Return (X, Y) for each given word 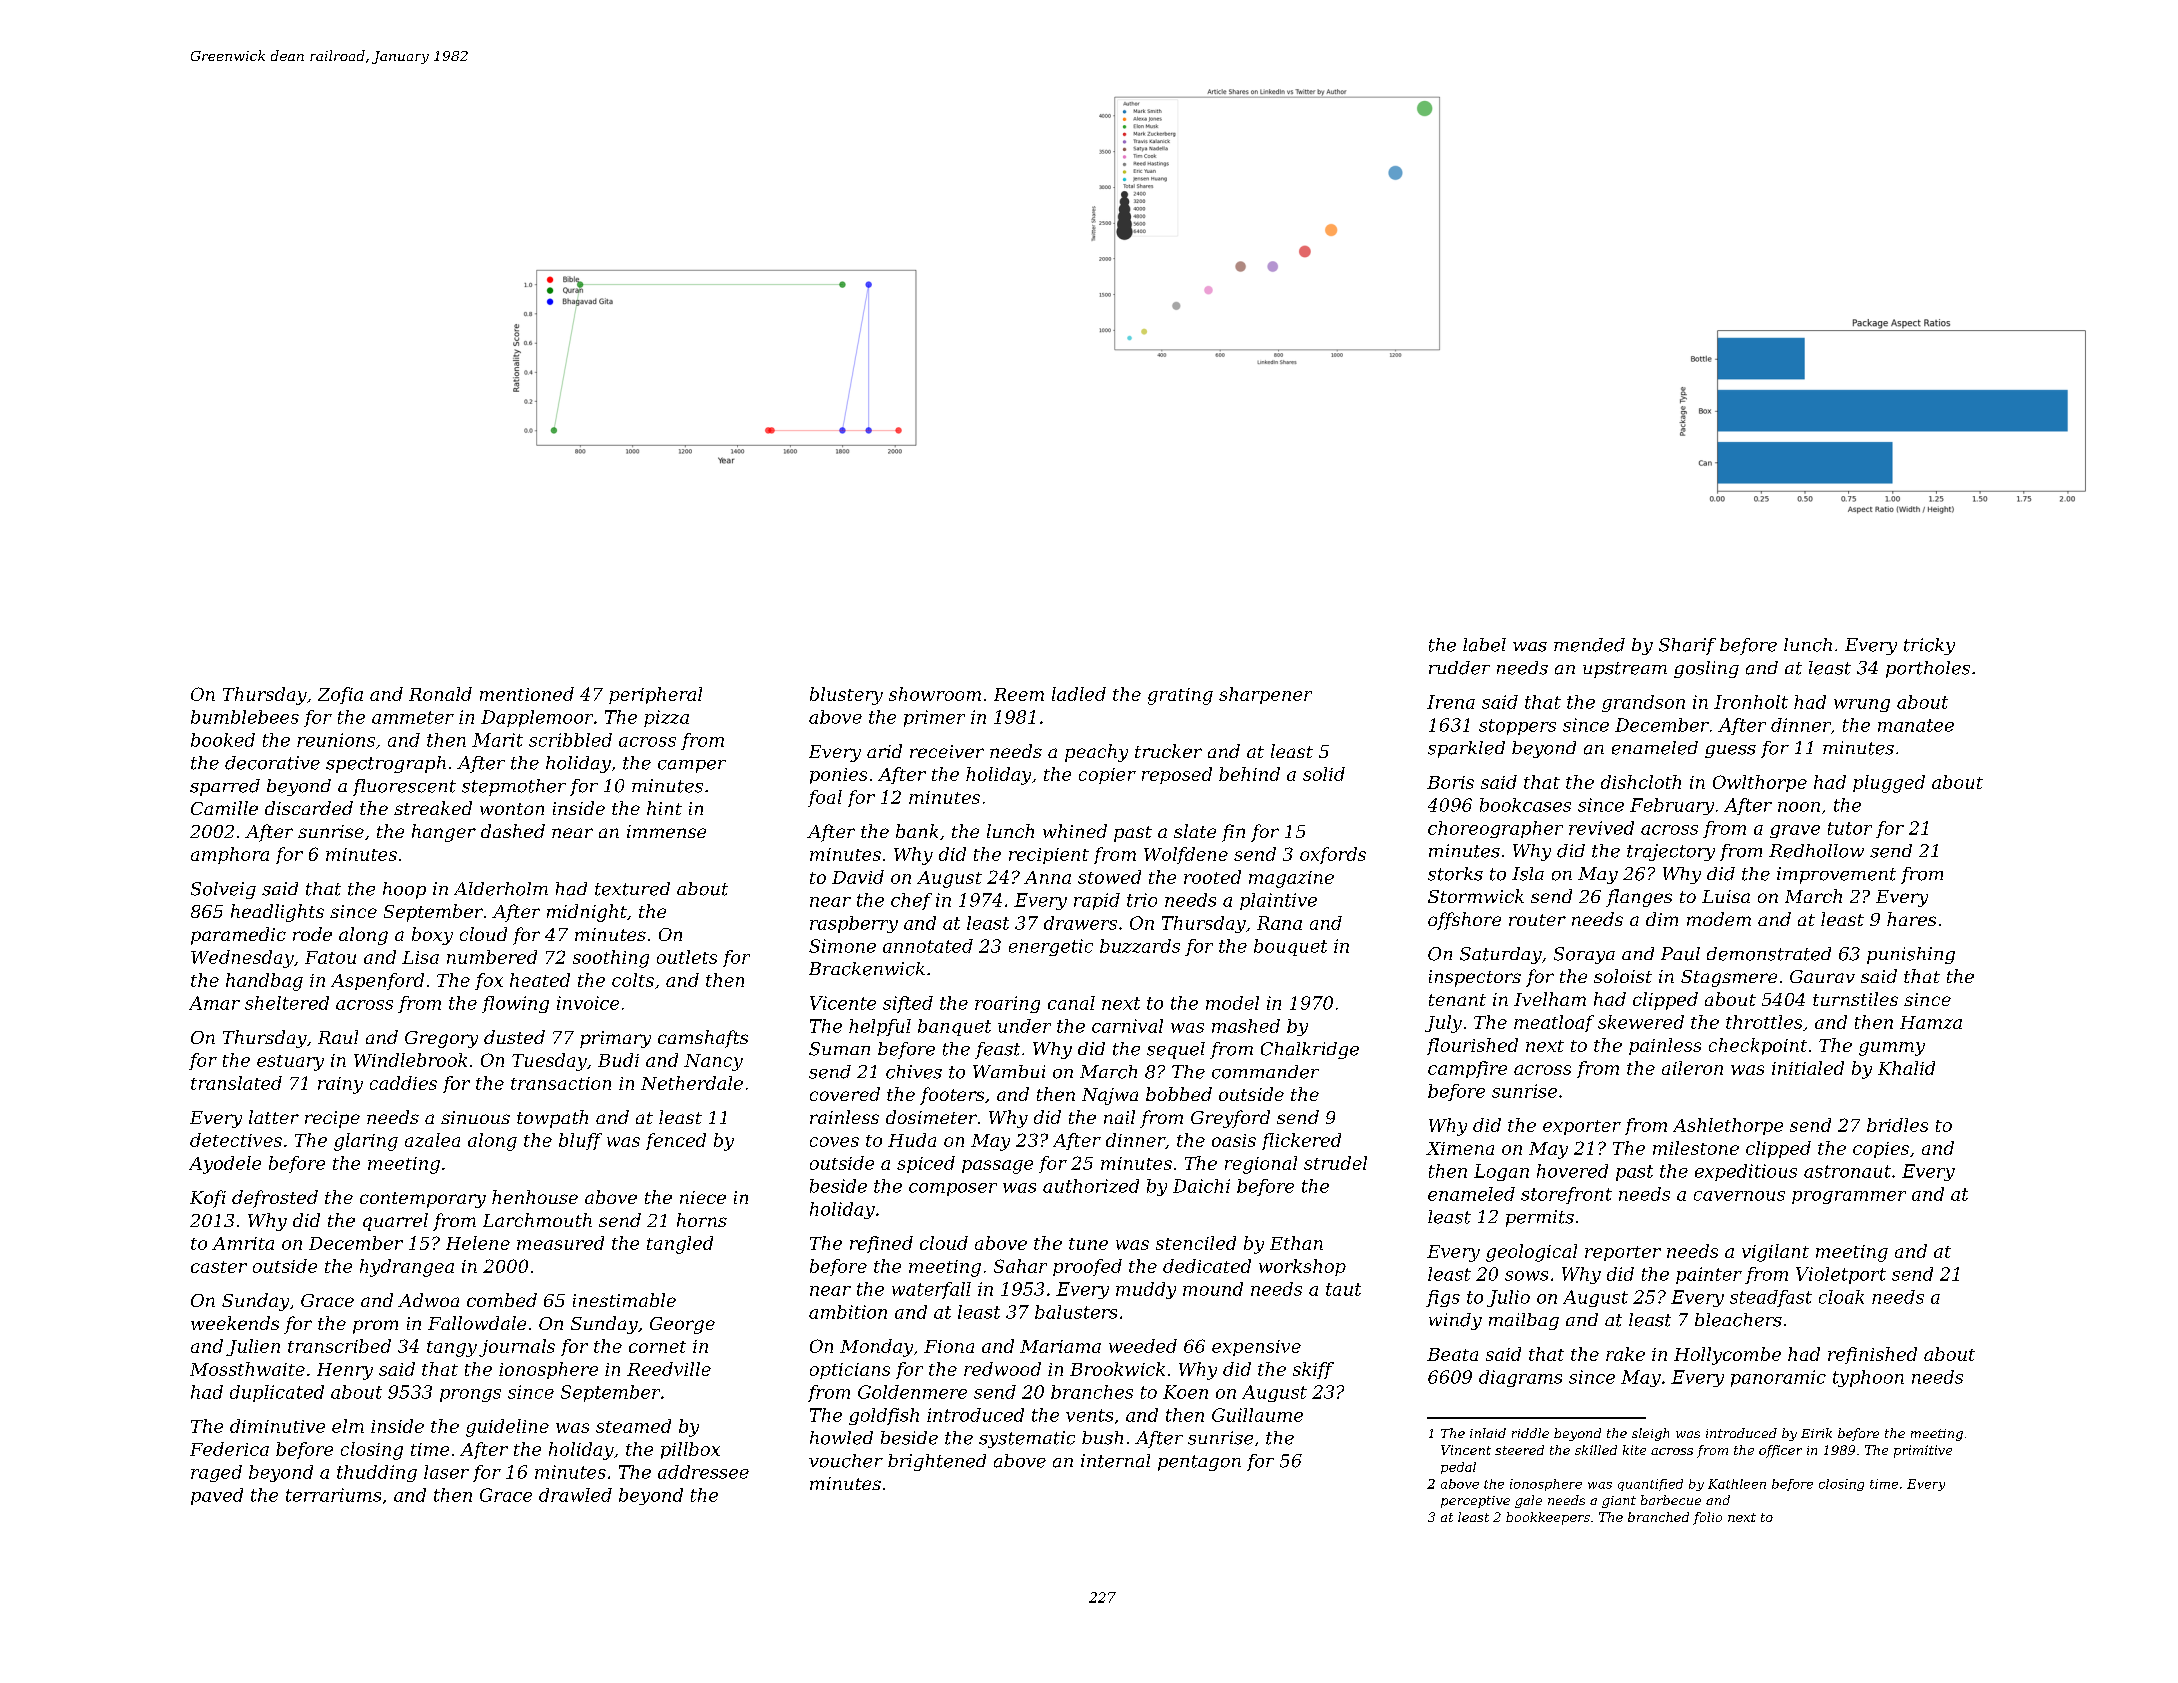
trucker (1168, 751)
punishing (1911, 955)
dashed (513, 831)
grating (1180, 696)
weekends (235, 1323)
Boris (1450, 782)
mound (1213, 1289)
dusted (514, 1037)
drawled (575, 1495)
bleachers (1738, 1320)
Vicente (843, 1003)
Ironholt (1751, 702)
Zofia (340, 695)
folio (1707, 1518)
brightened (937, 1462)
